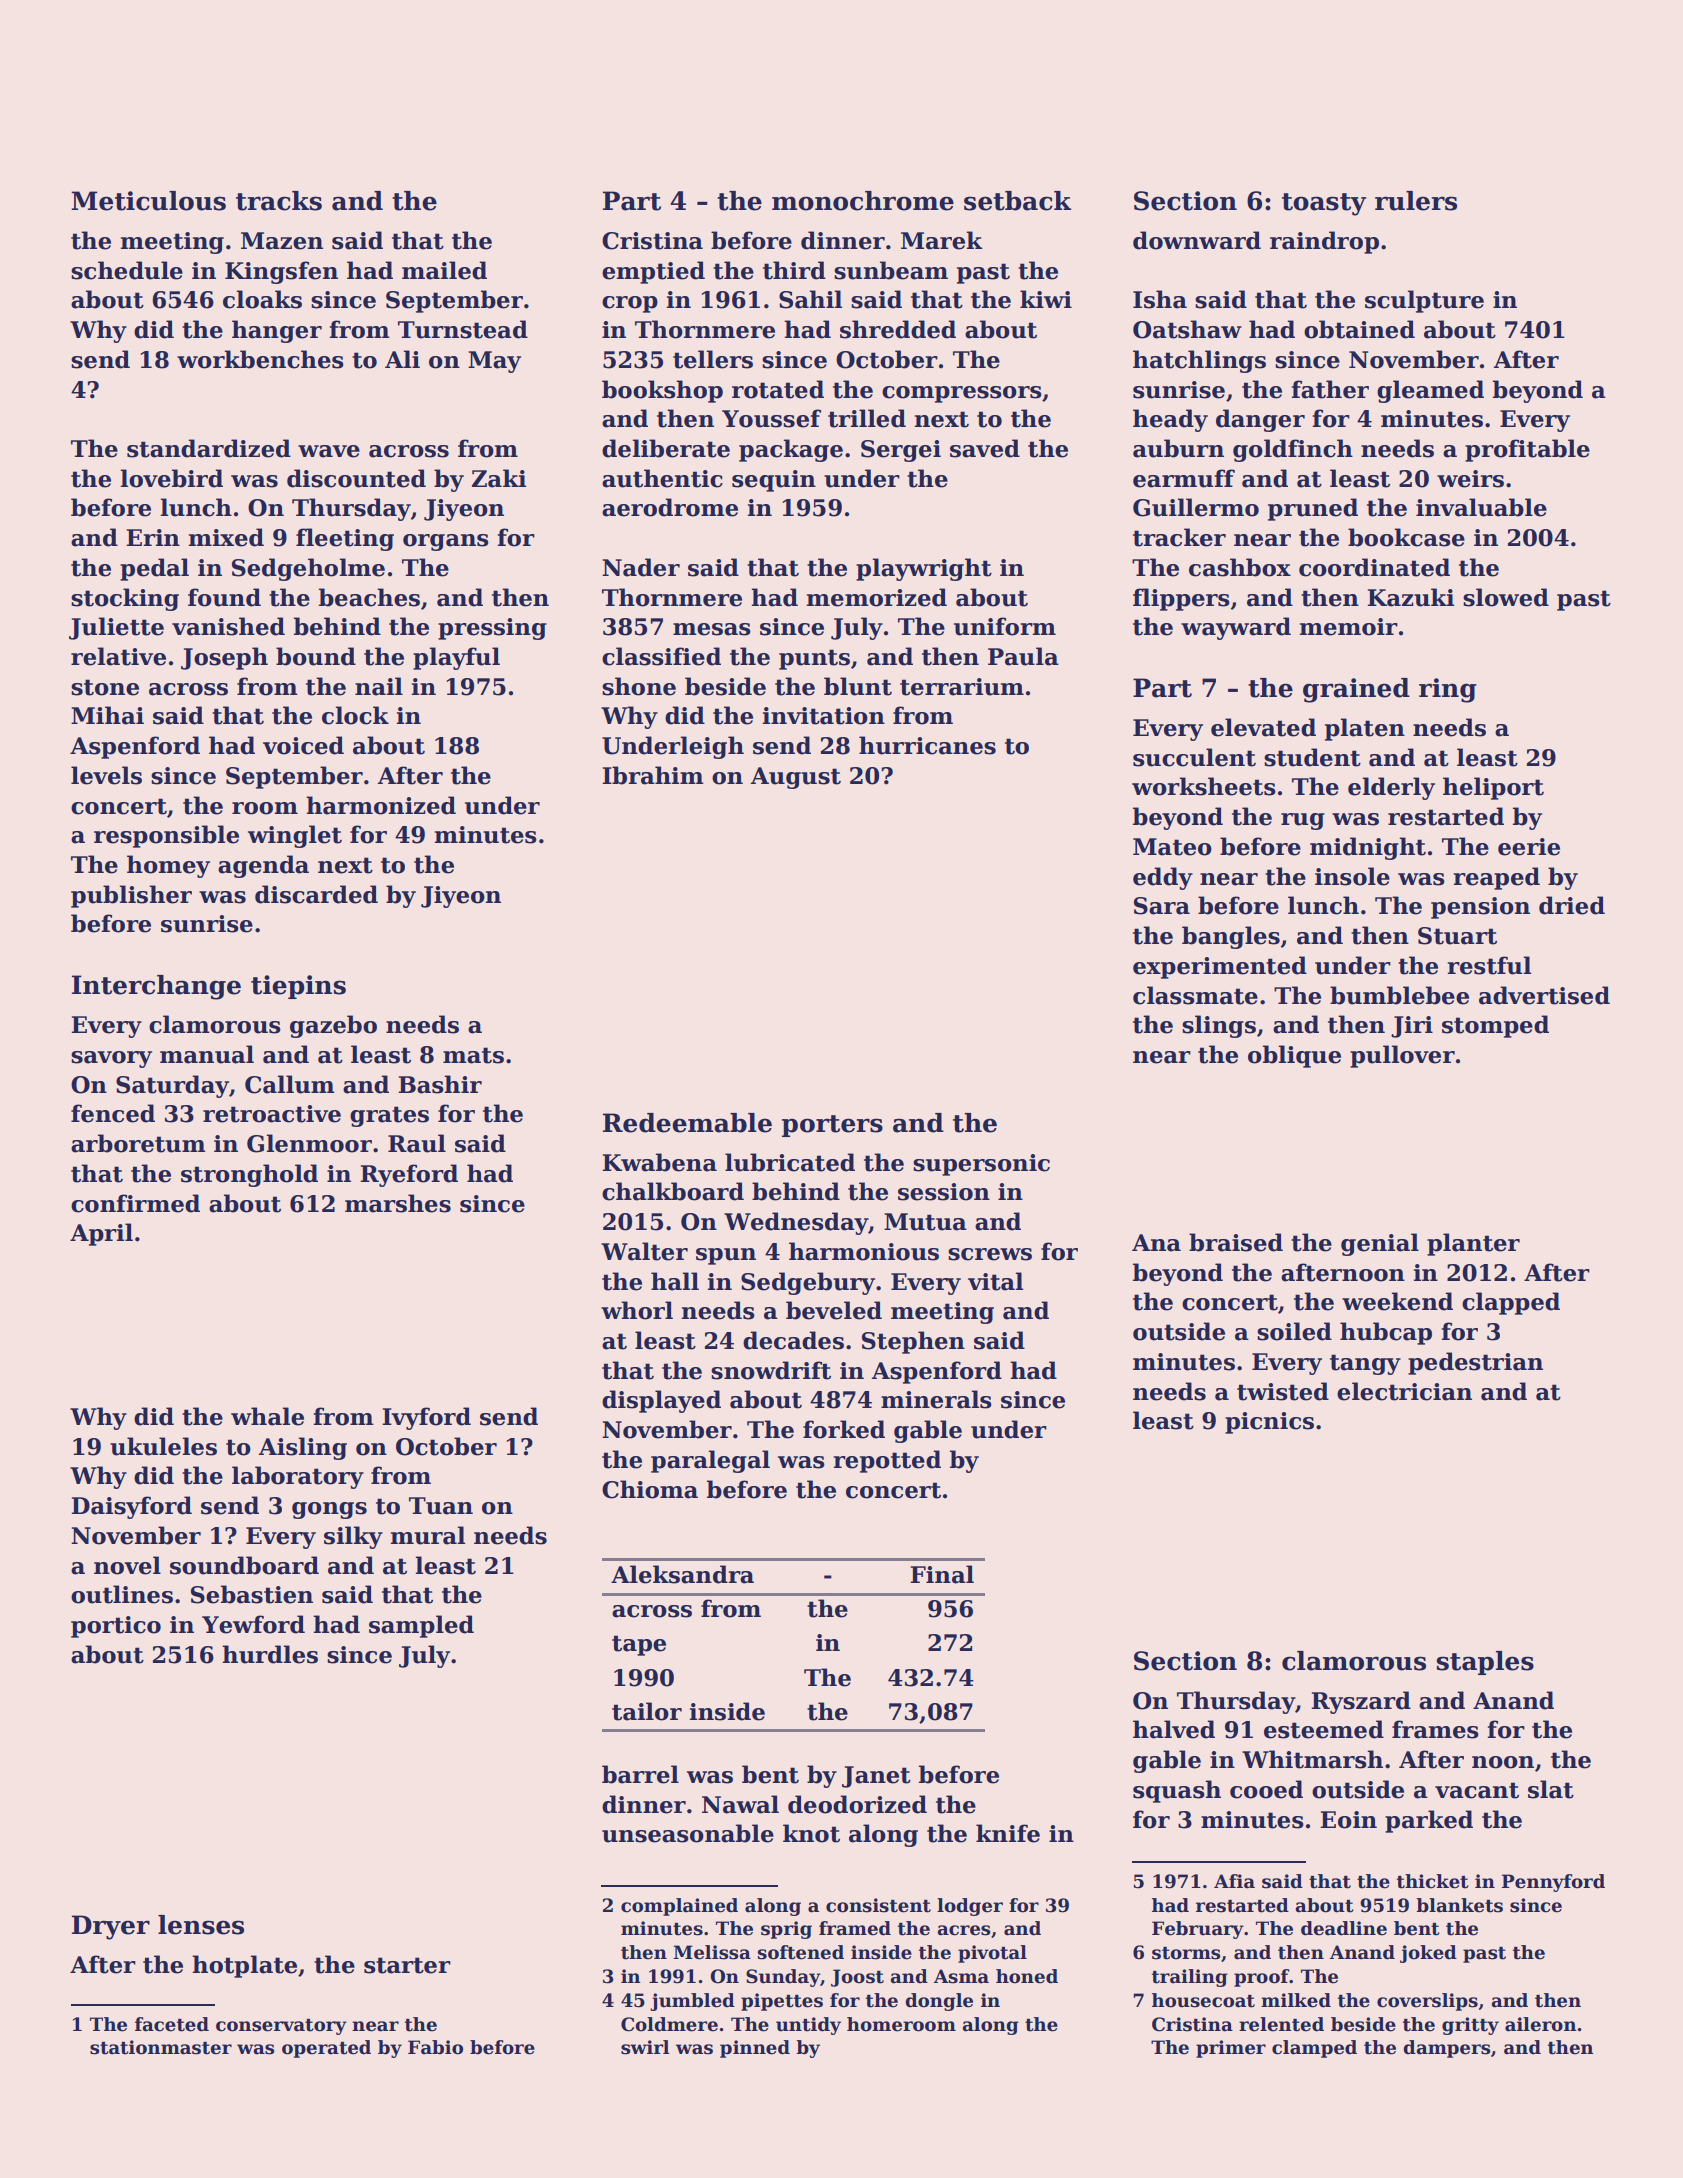 The height and width of the screenshot is (2178, 1683). What do you see at coordinates (1005, 626) in the screenshot?
I see `uniform` at bounding box center [1005, 626].
